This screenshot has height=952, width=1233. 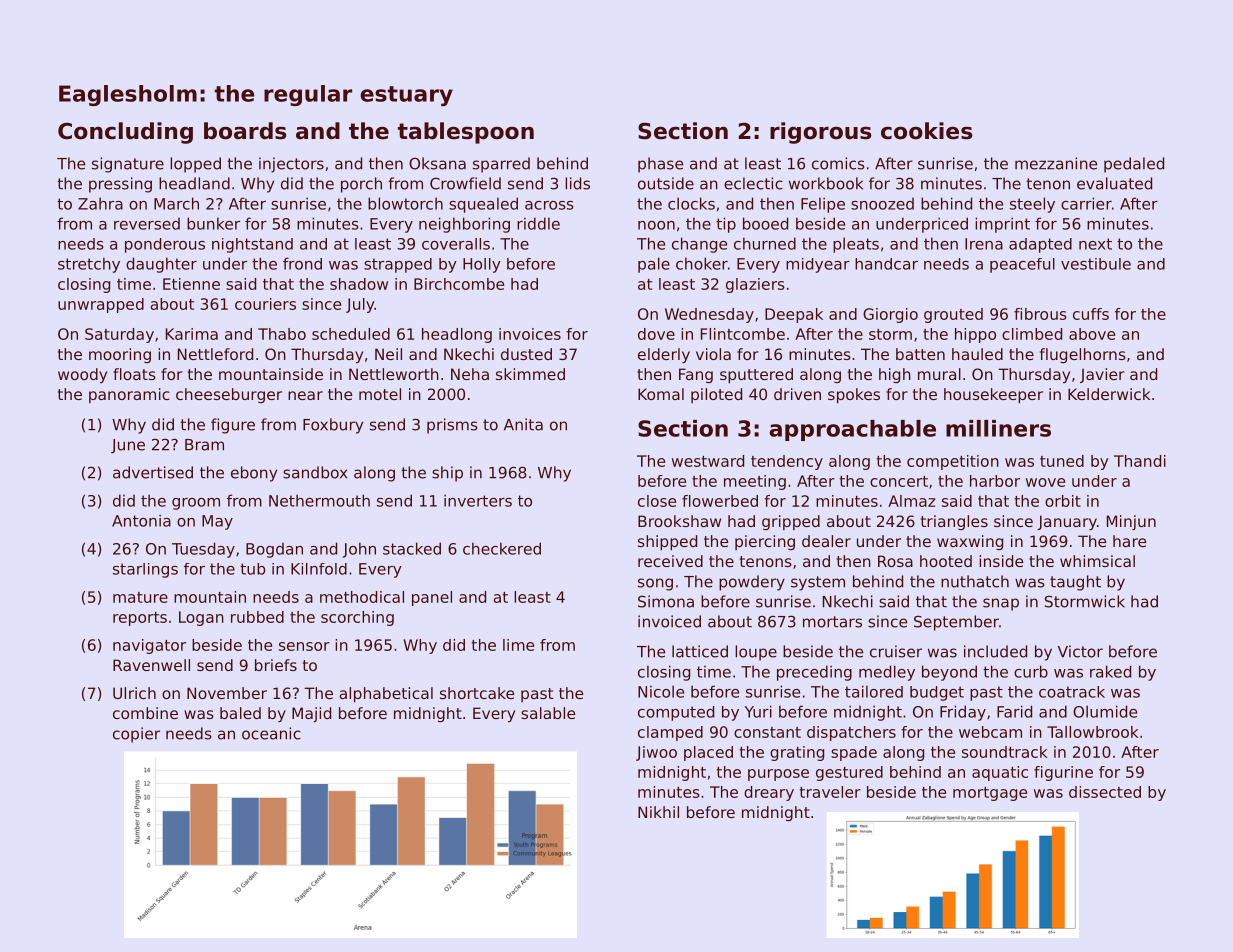 What do you see at coordinates (153, 472) in the screenshot?
I see `advertised` at bounding box center [153, 472].
